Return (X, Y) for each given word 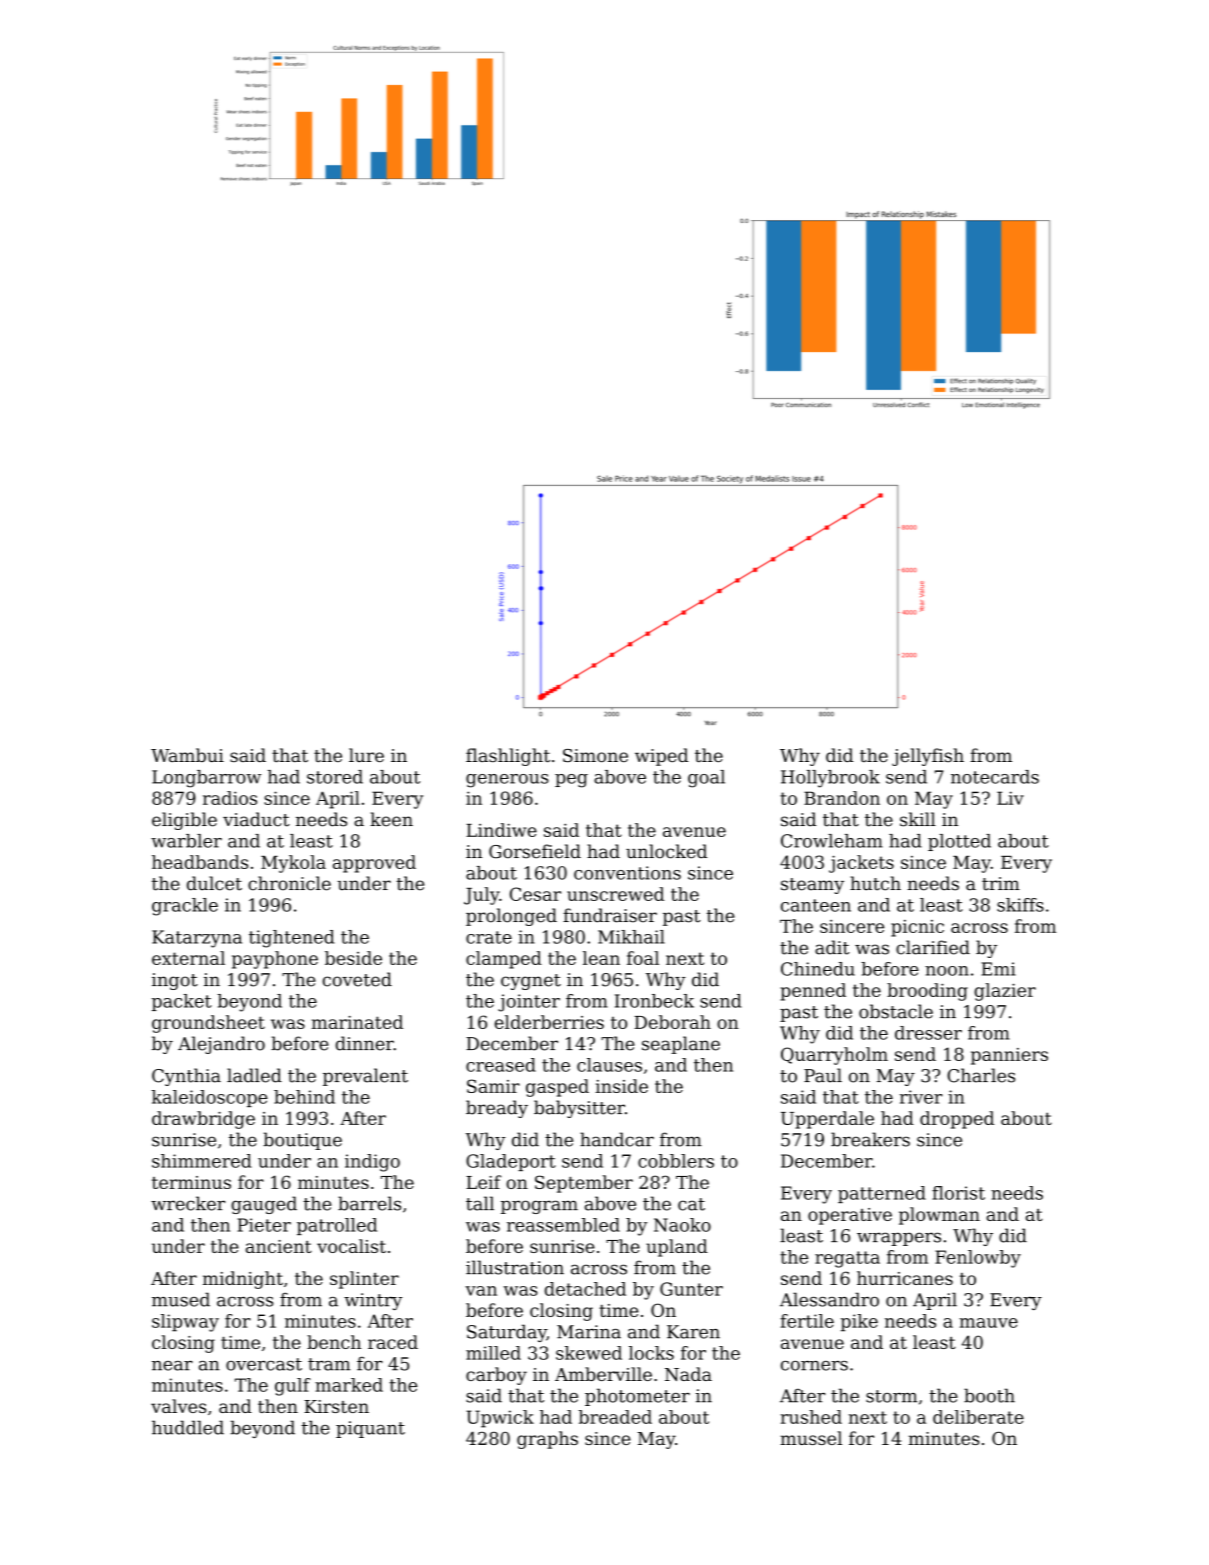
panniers (1009, 1056)
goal (706, 779)
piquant (370, 1429)
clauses (609, 1065)
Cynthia (186, 1077)
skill (918, 819)
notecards (995, 777)
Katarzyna (197, 939)
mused (181, 1299)
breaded (615, 1417)
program (539, 1207)
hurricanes (905, 1278)
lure (366, 755)
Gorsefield (535, 851)
